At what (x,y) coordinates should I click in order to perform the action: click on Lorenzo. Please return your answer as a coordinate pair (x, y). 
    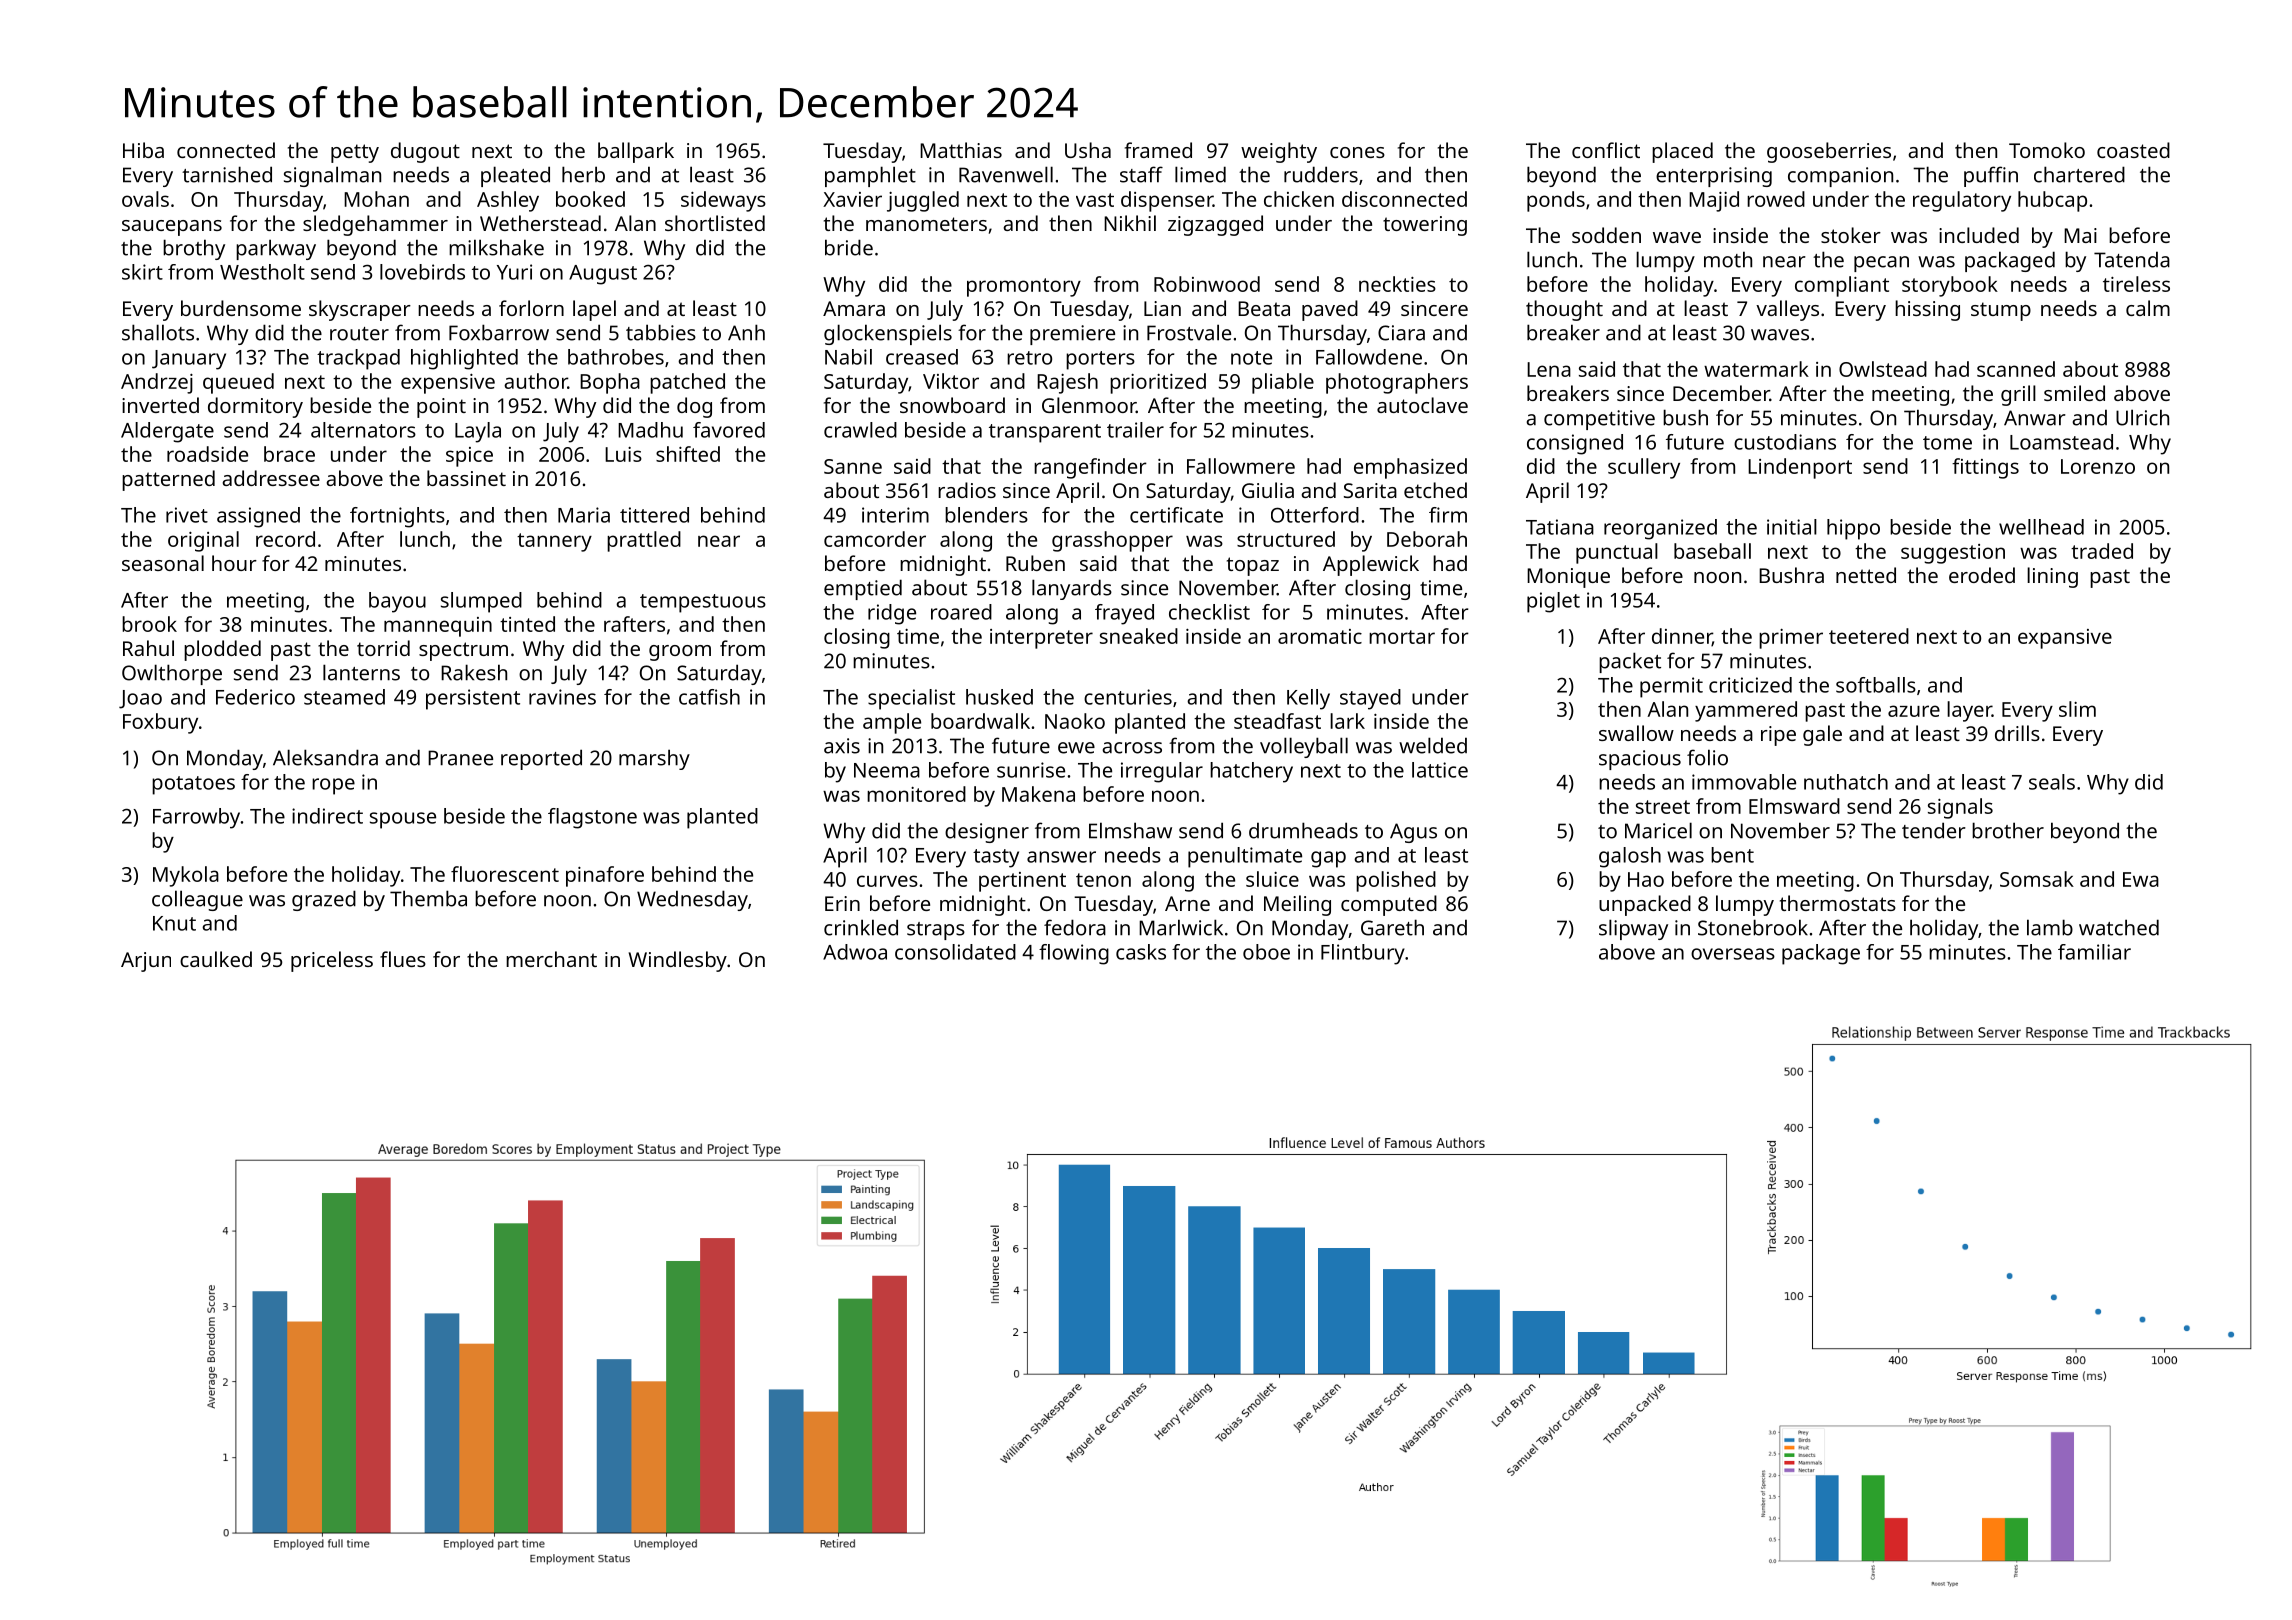
    Looking at the image, I should click on (2098, 466).
